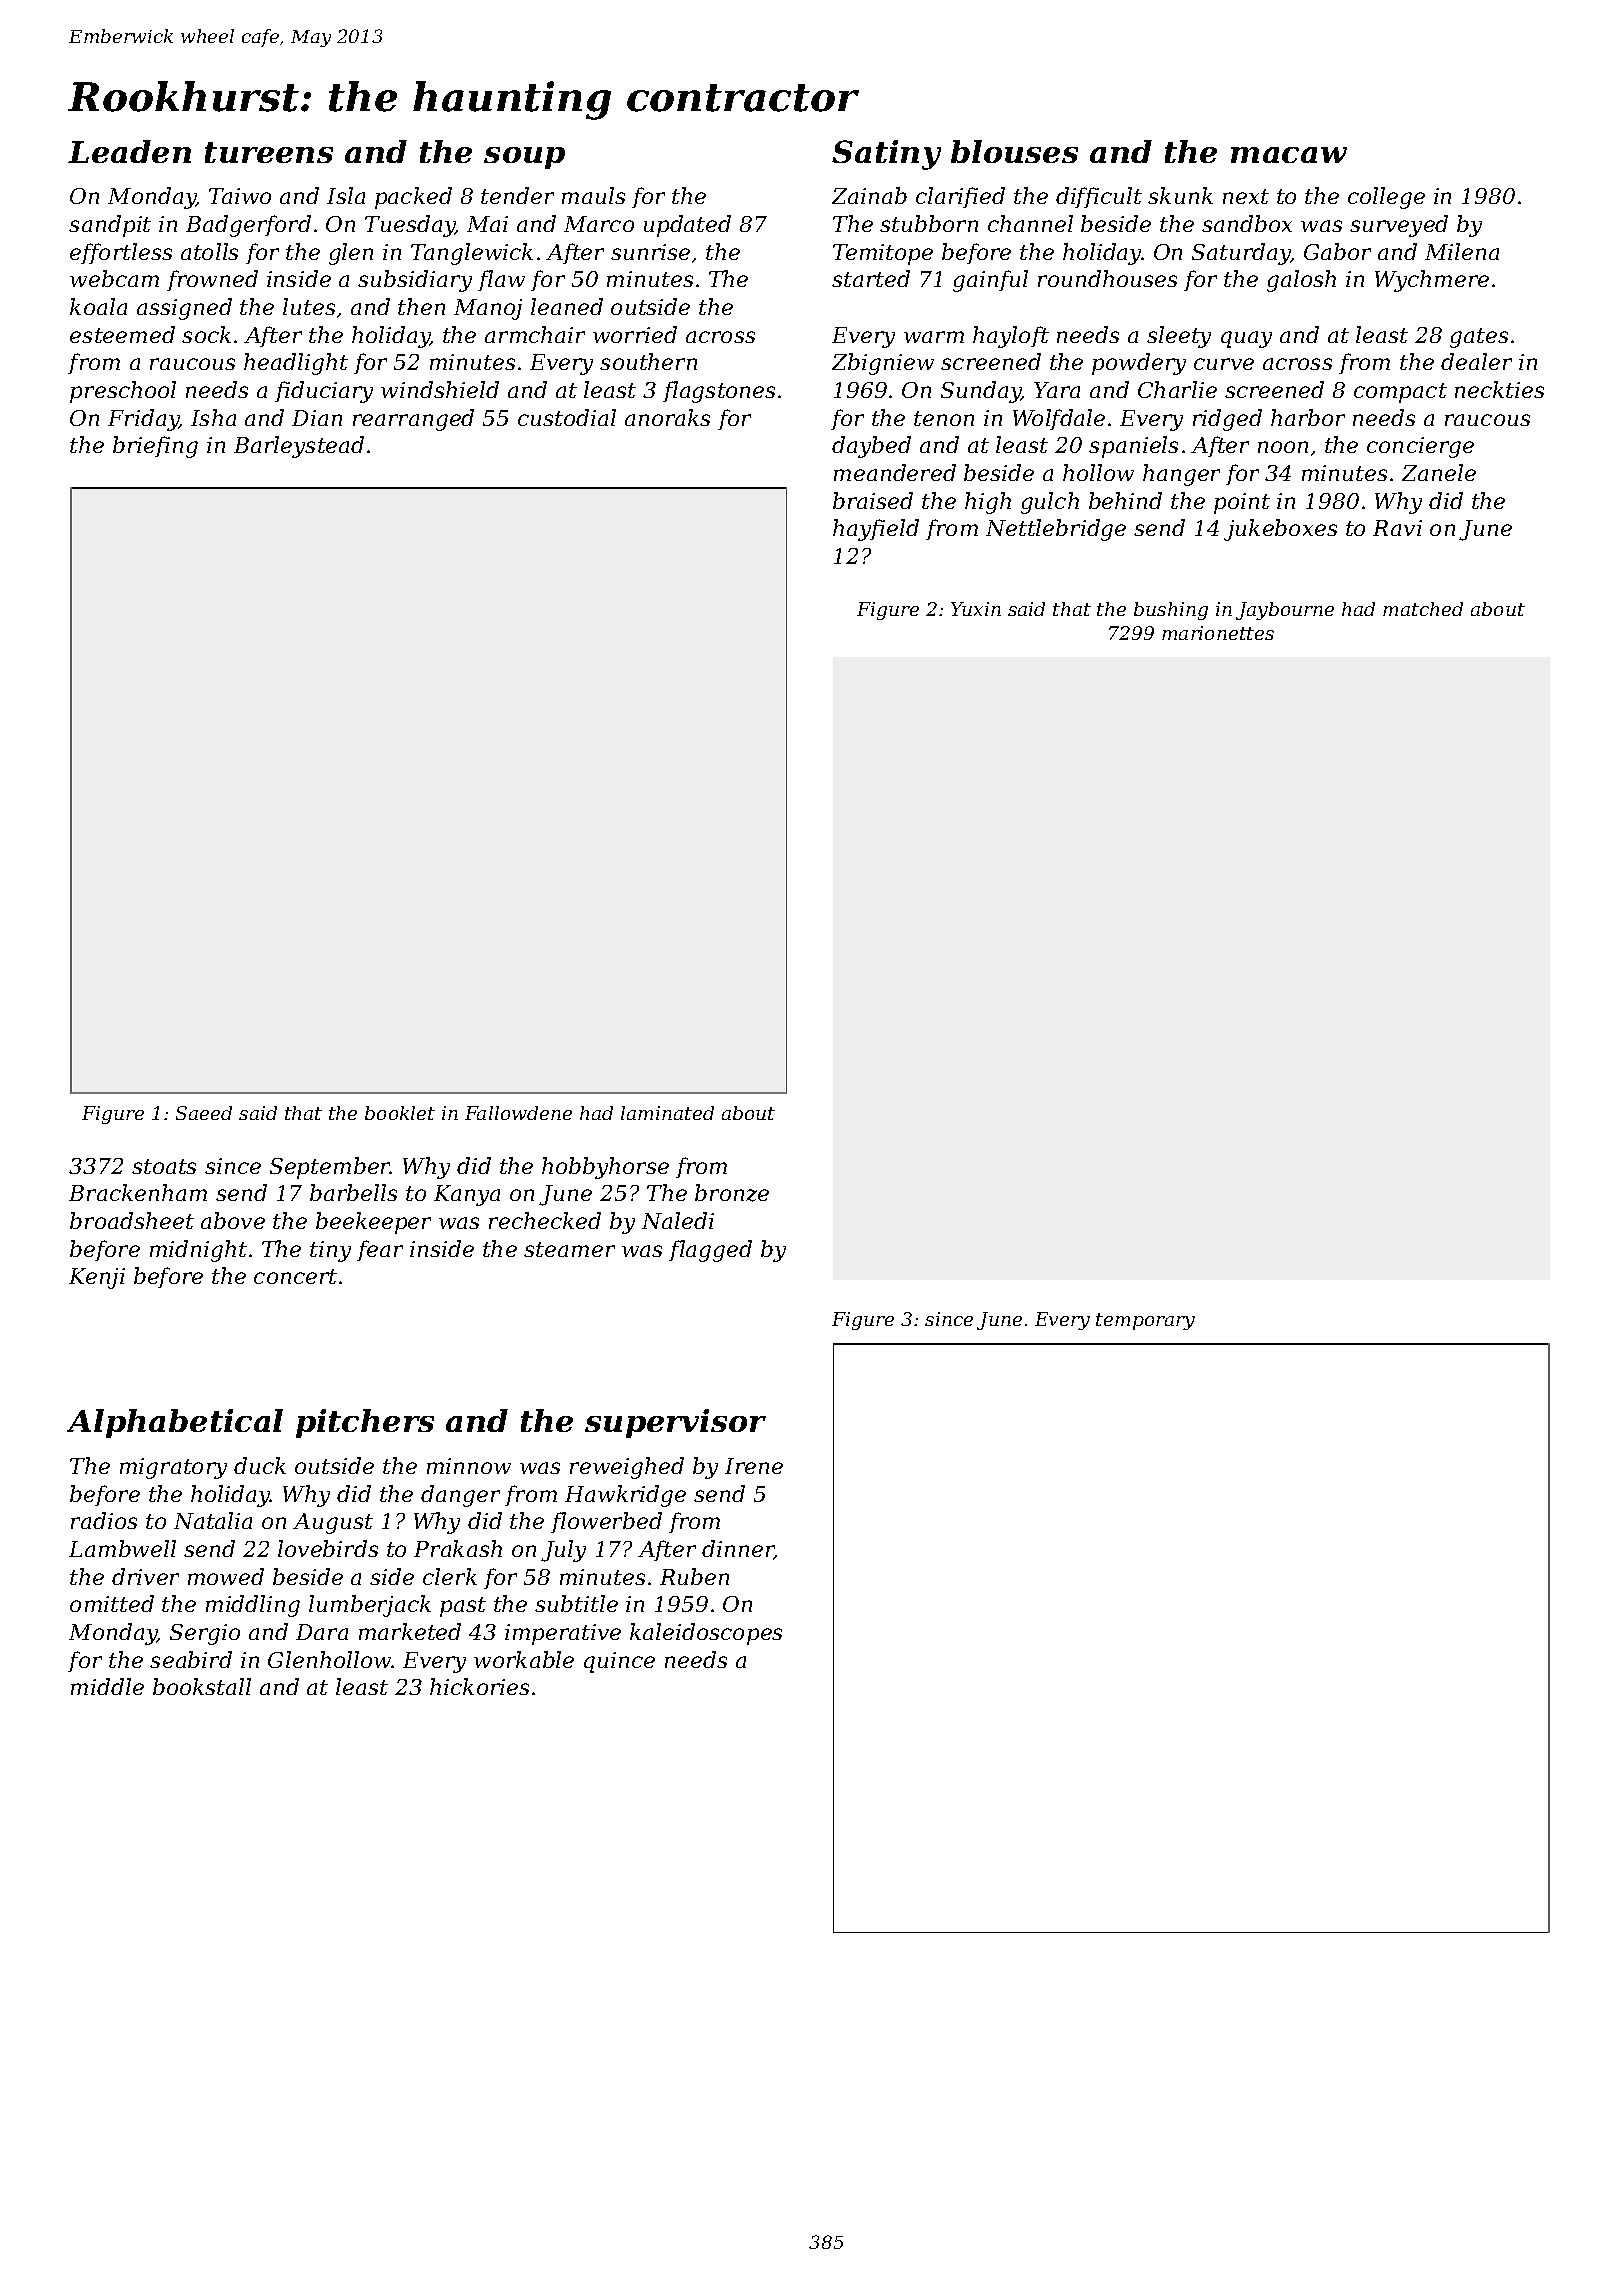  I want to click on booklet, so click(400, 1113).
